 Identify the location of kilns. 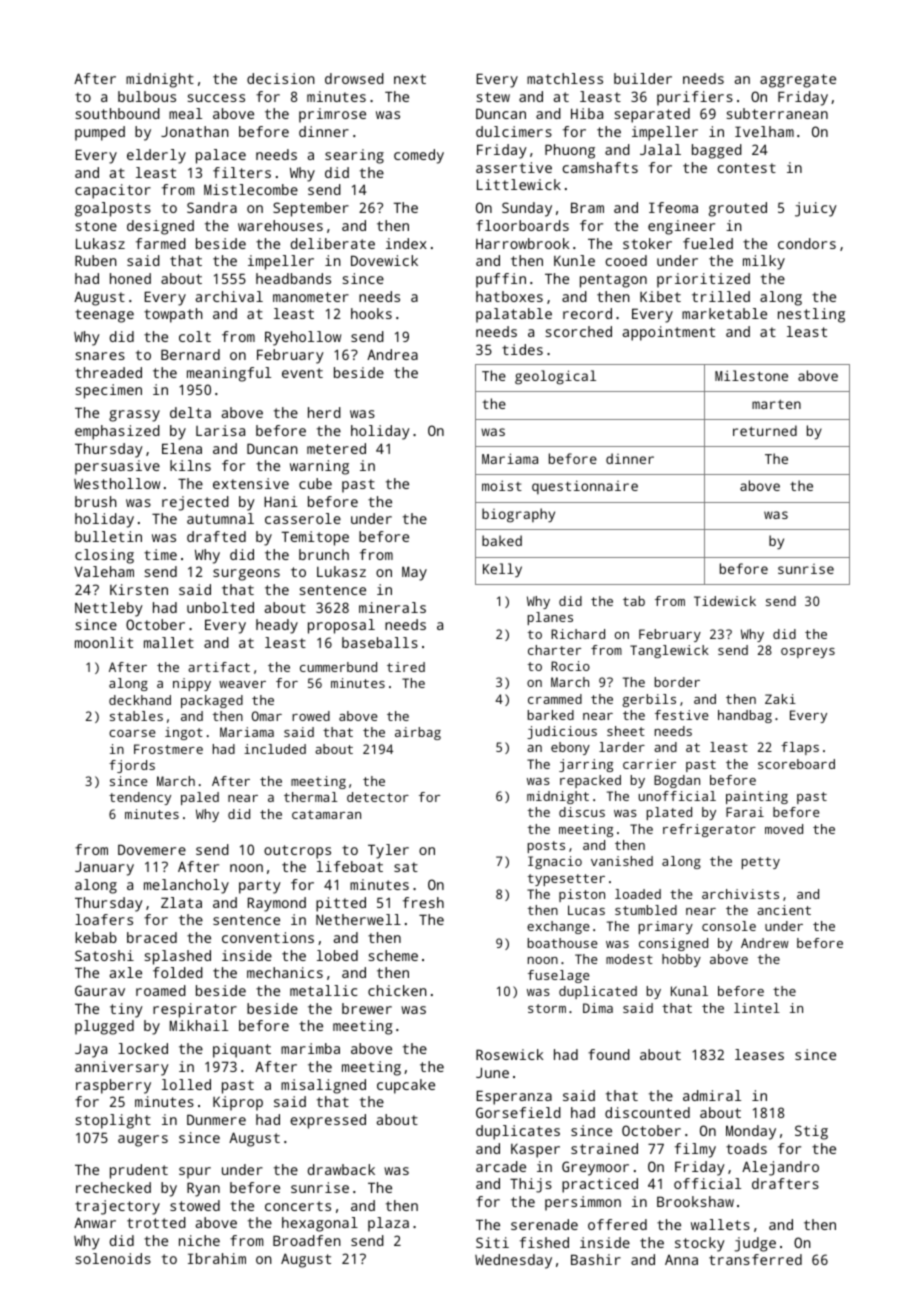
(190, 465).
